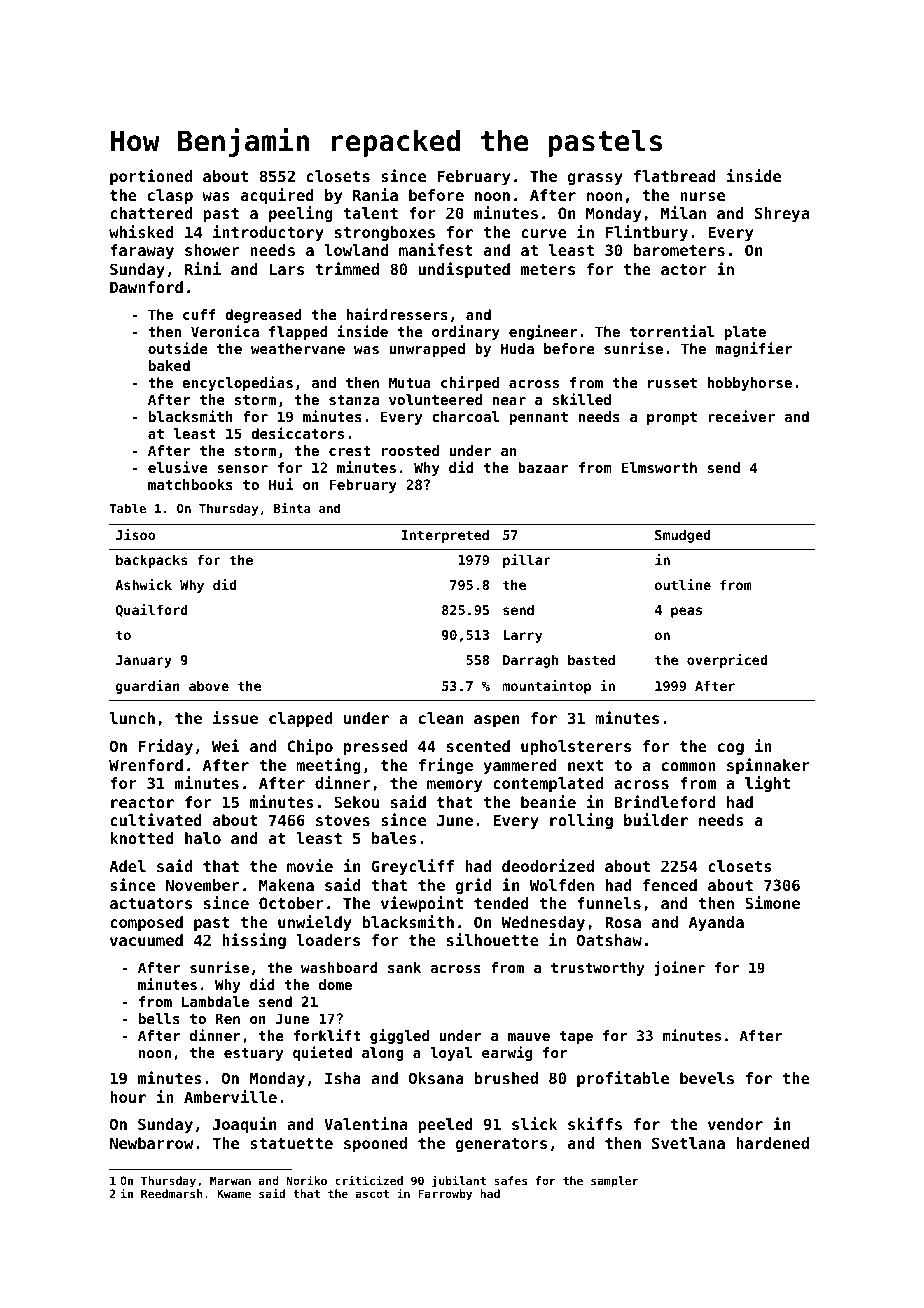 The width and height of the screenshot is (924, 1308). Describe the element at coordinates (151, 1143) in the screenshot. I see `Newbarrow` at that location.
